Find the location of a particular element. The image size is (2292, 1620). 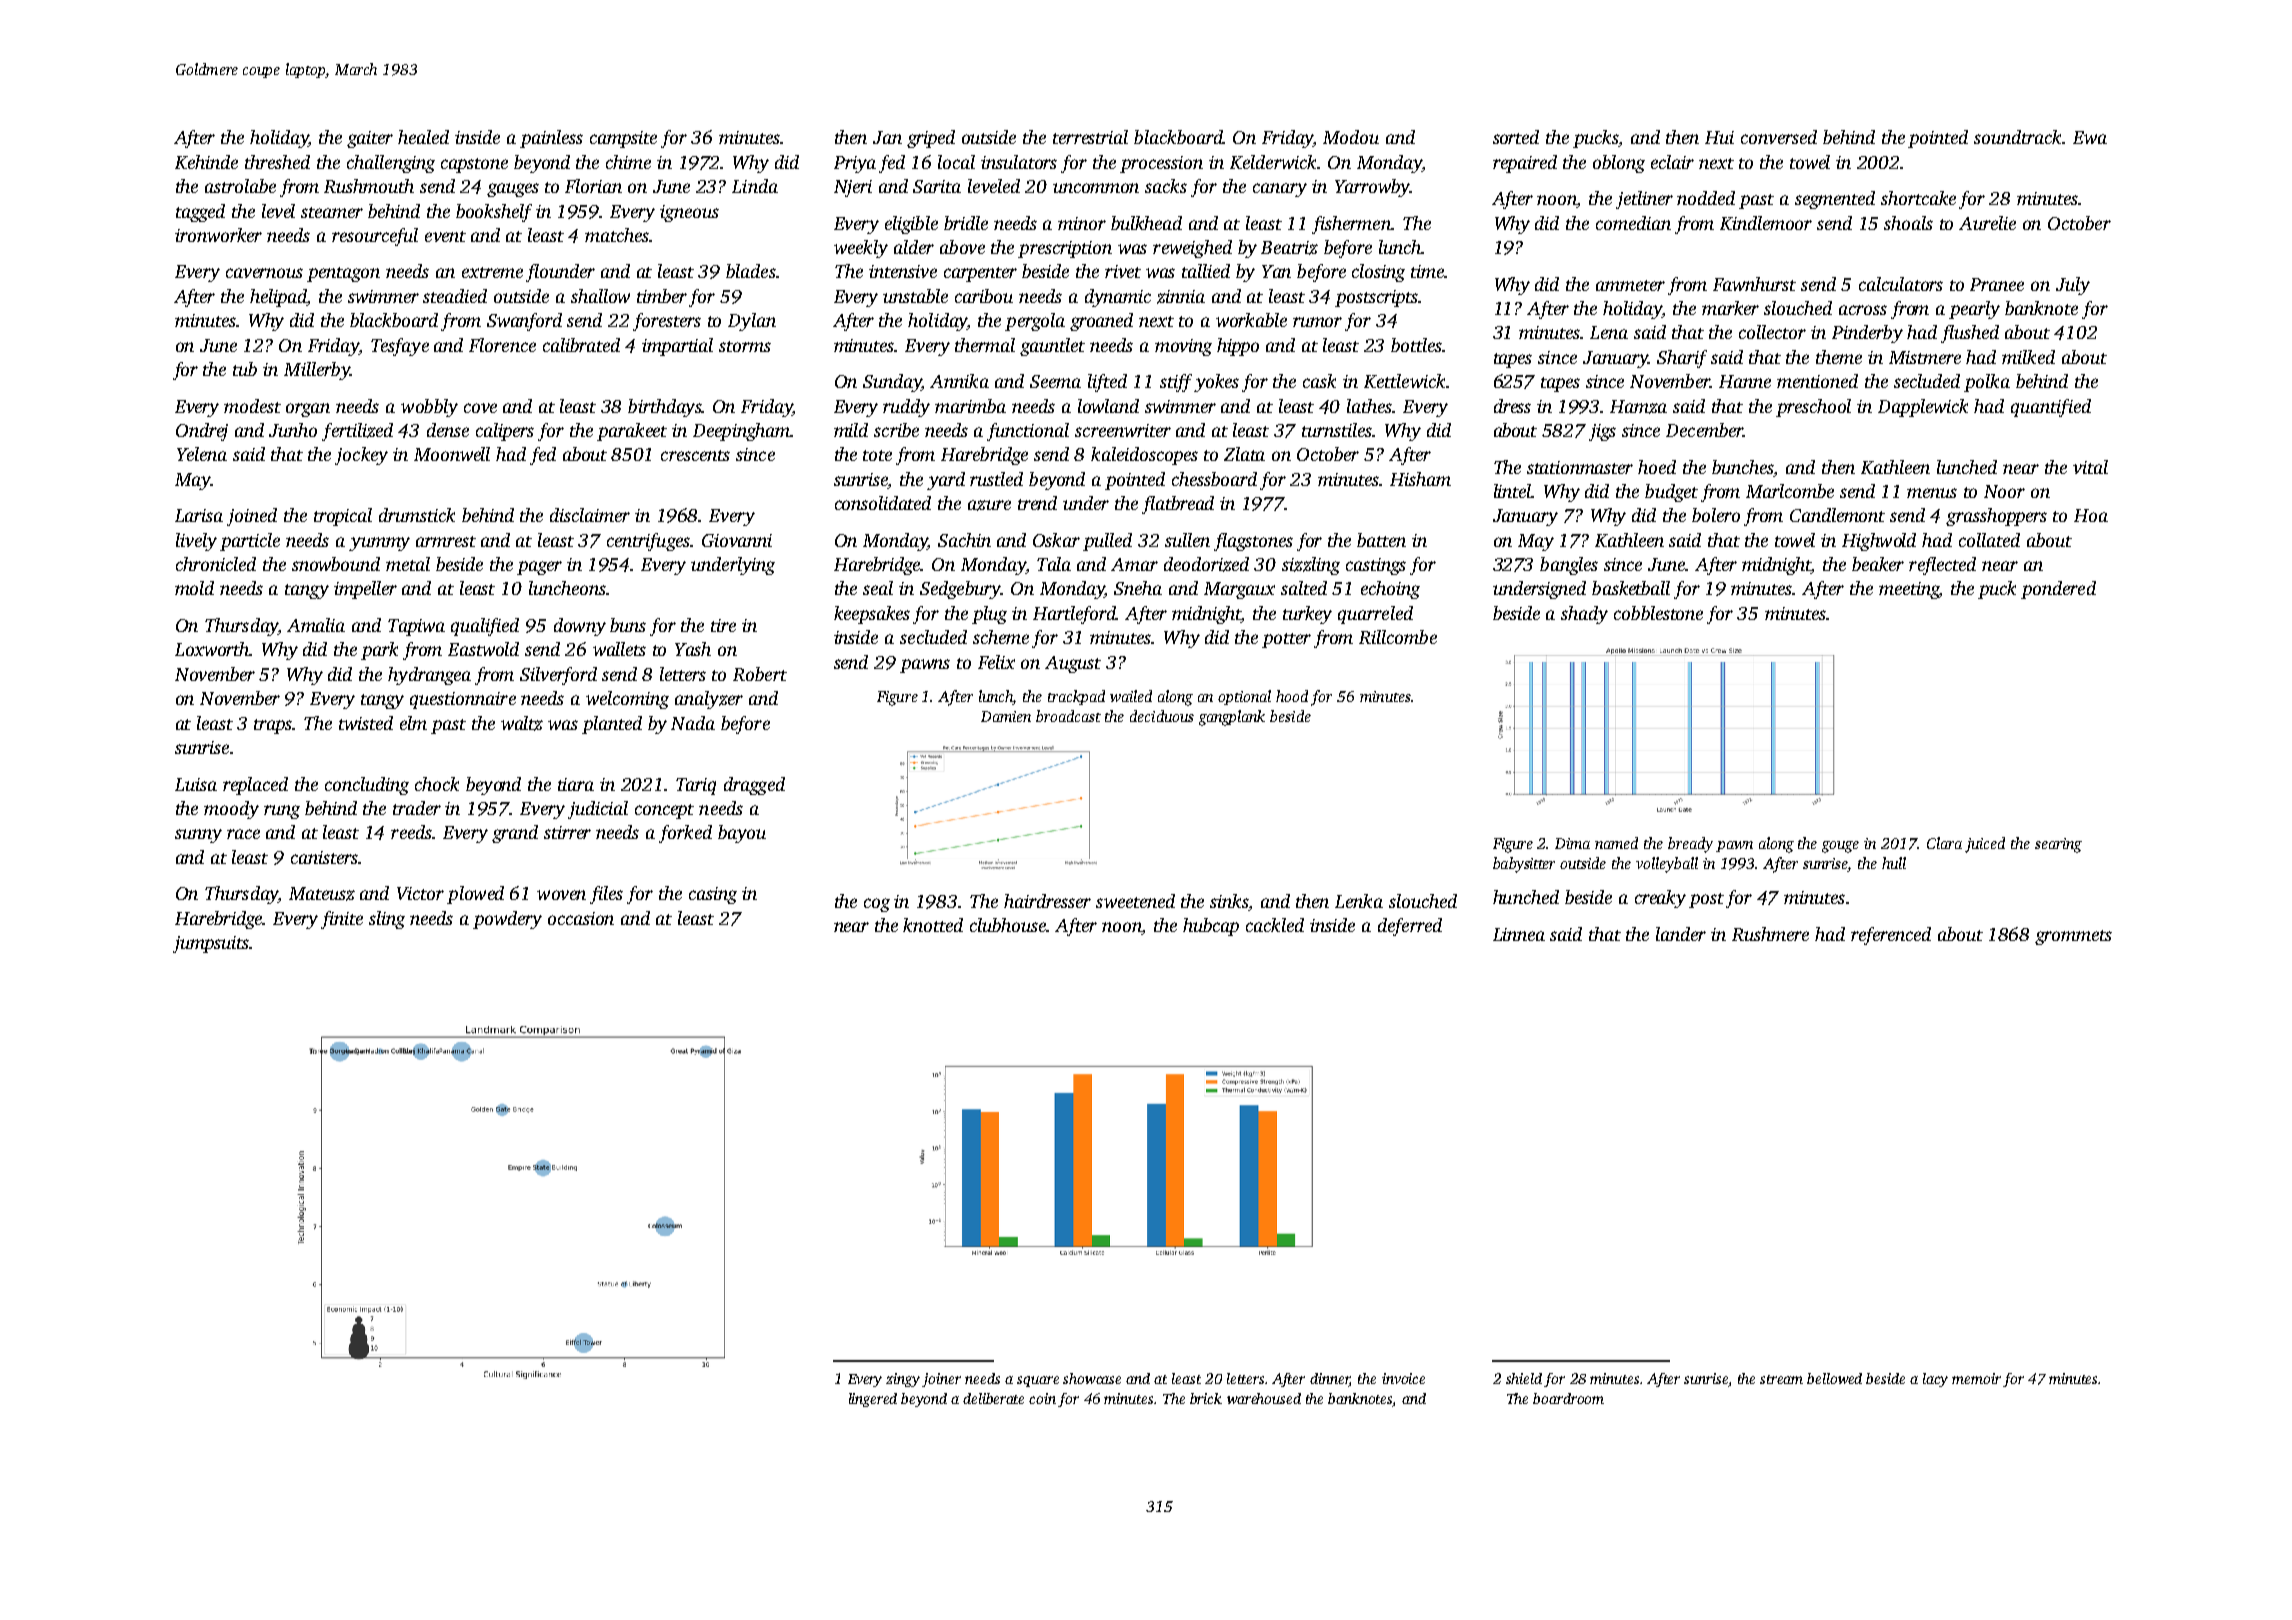

Ewa is located at coordinates (2090, 137).
